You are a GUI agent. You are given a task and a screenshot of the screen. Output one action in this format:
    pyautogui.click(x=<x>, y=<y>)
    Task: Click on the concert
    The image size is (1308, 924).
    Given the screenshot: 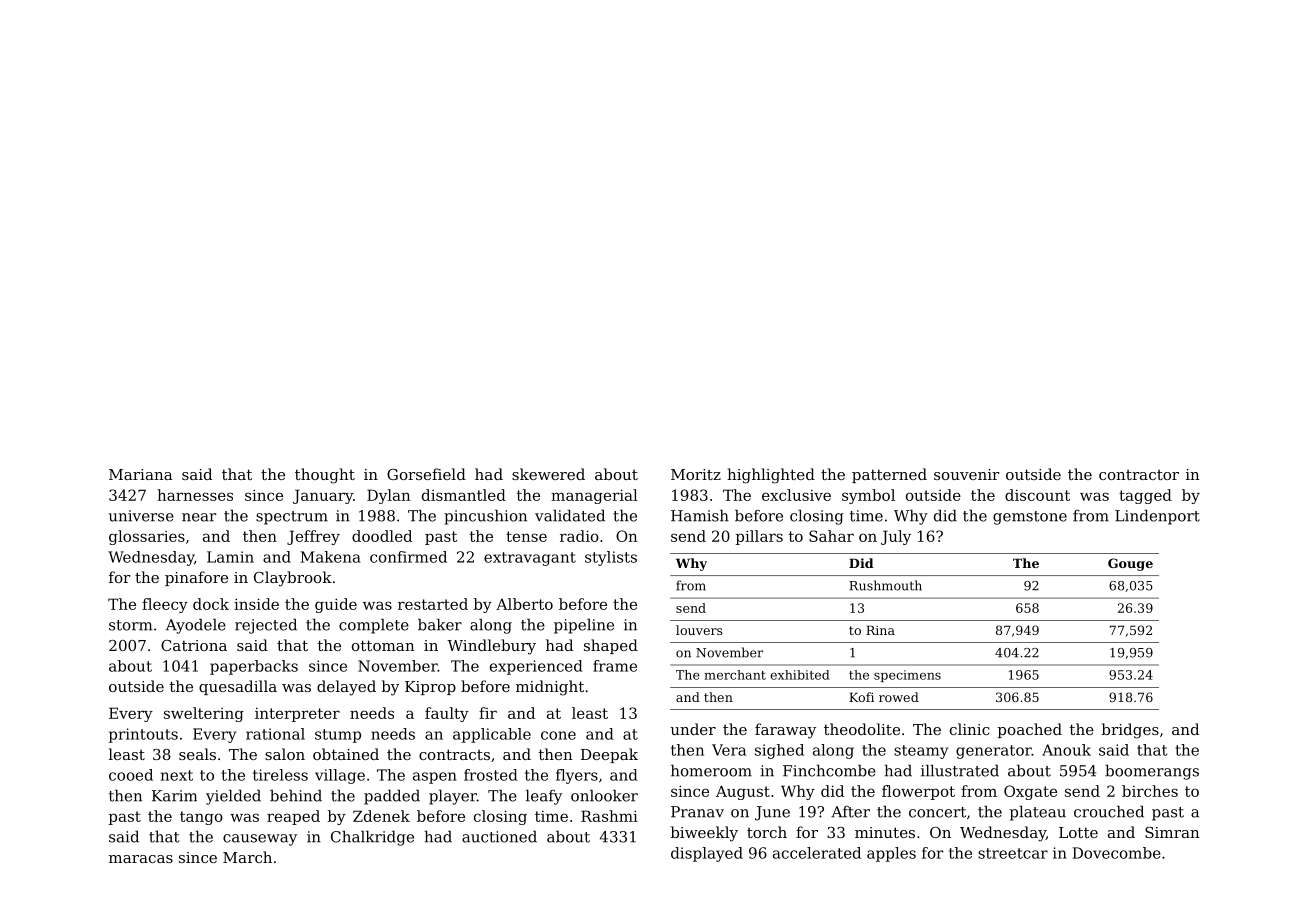 What is the action you would take?
    pyautogui.click(x=937, y=812)
